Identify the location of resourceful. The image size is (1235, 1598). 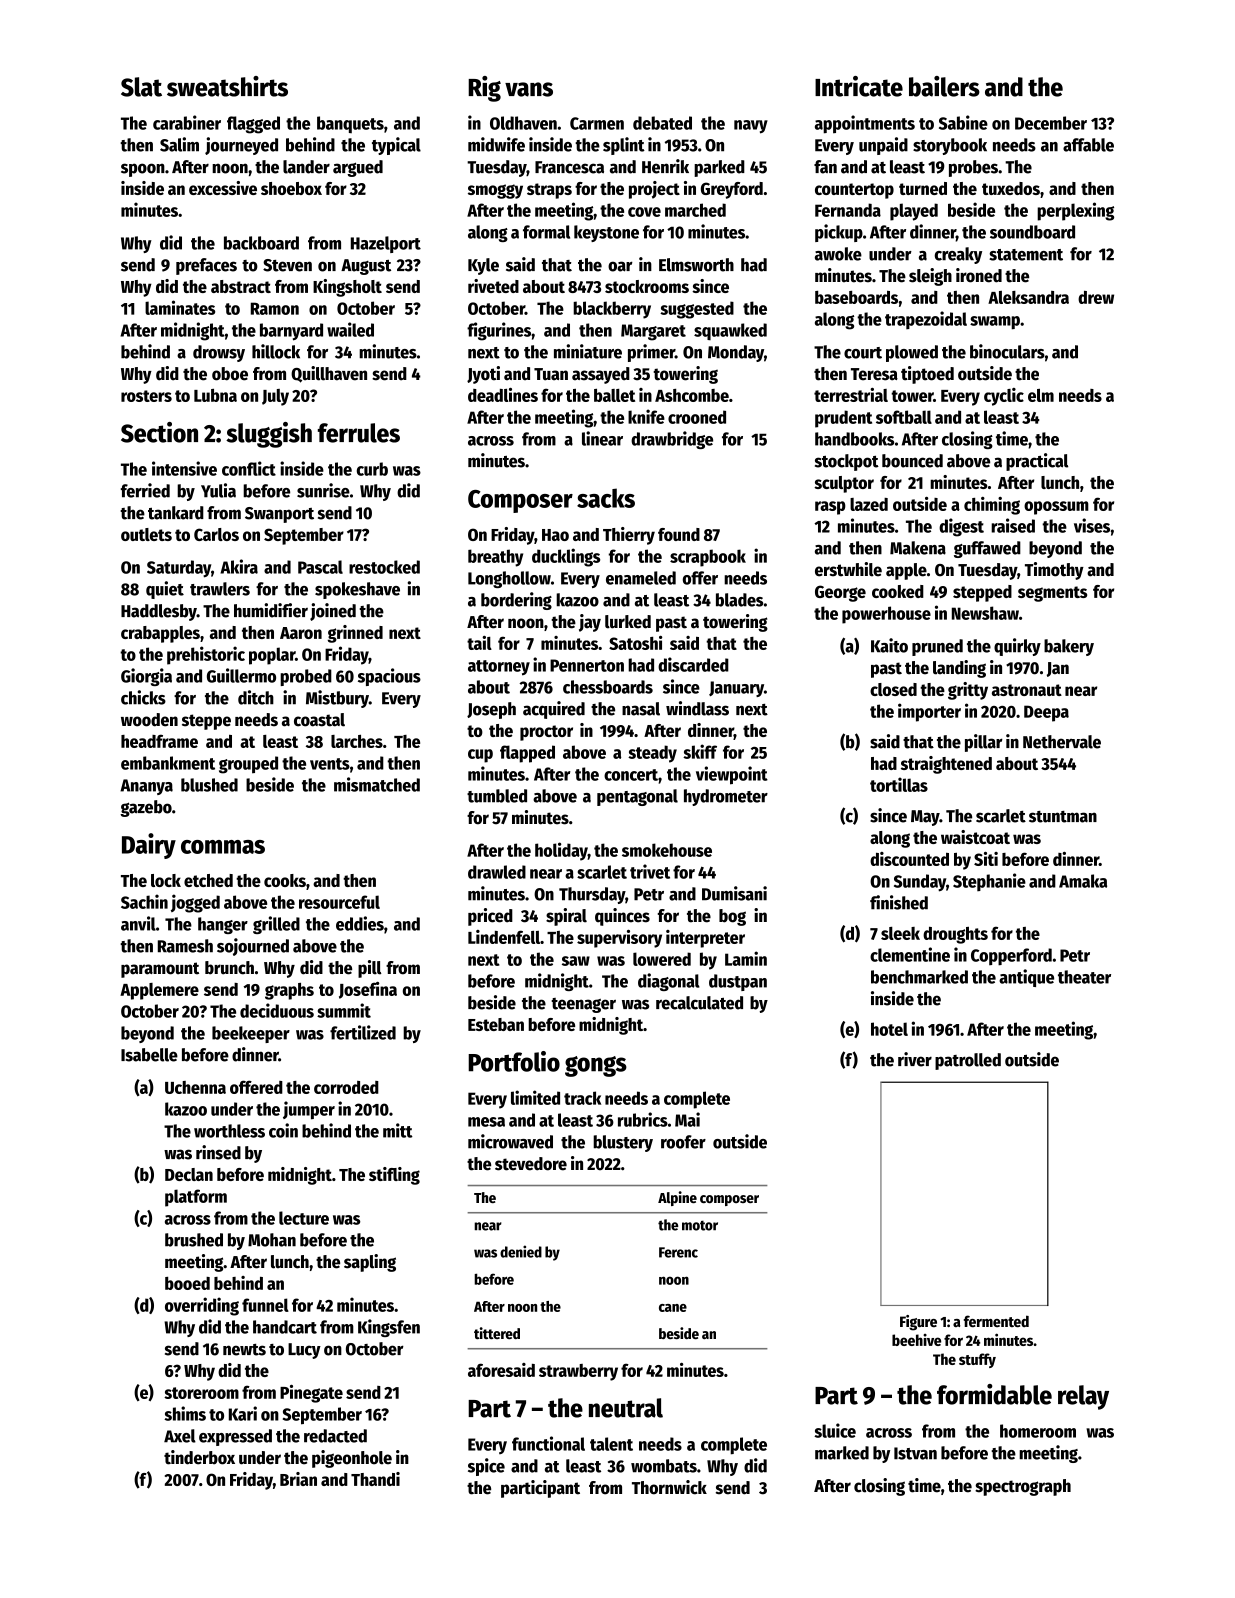
(339, 902).
